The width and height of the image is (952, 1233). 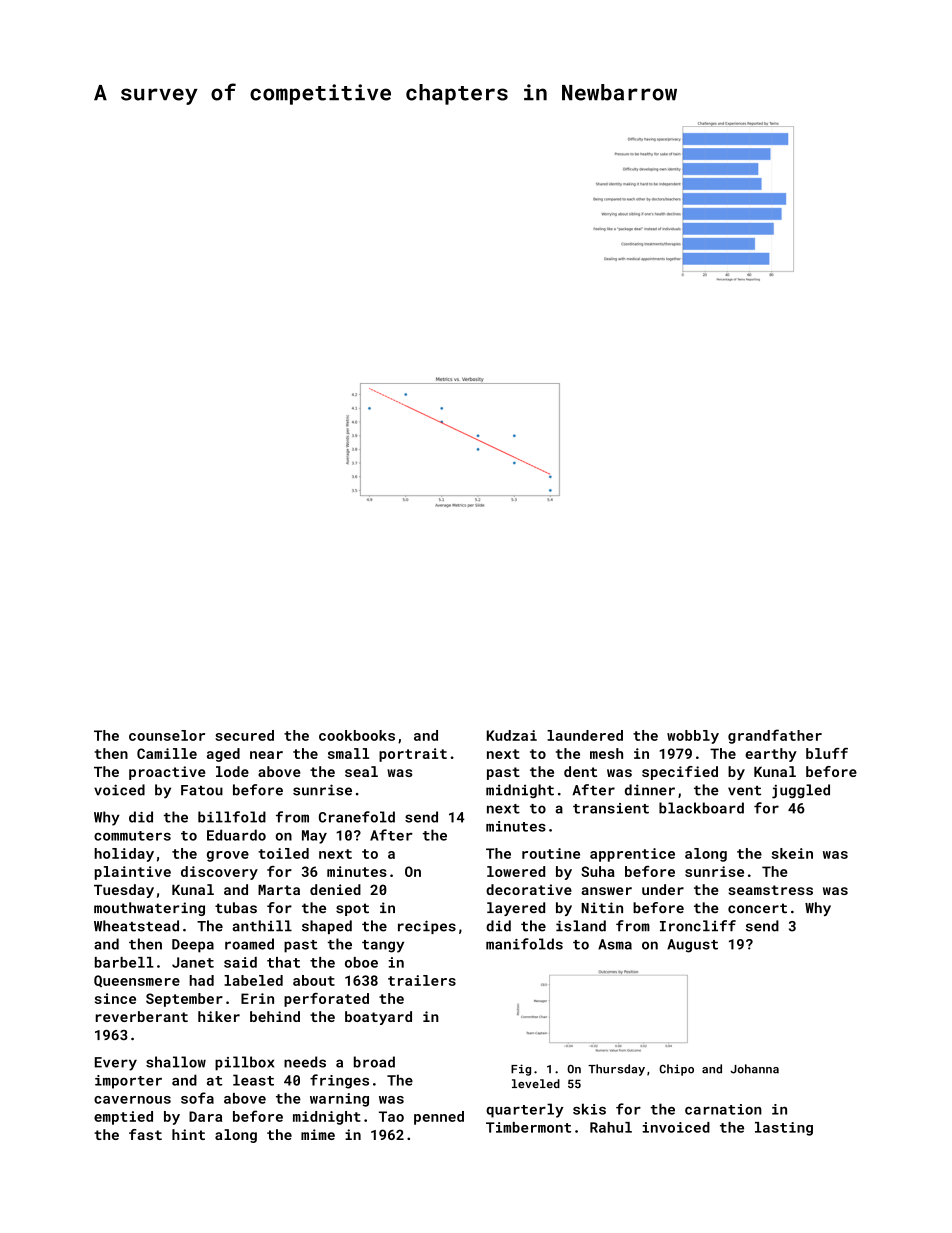 What do you see at coordinates (512, 735) in the image?
I see `Kudzai` at bounding box center [512, 735].
